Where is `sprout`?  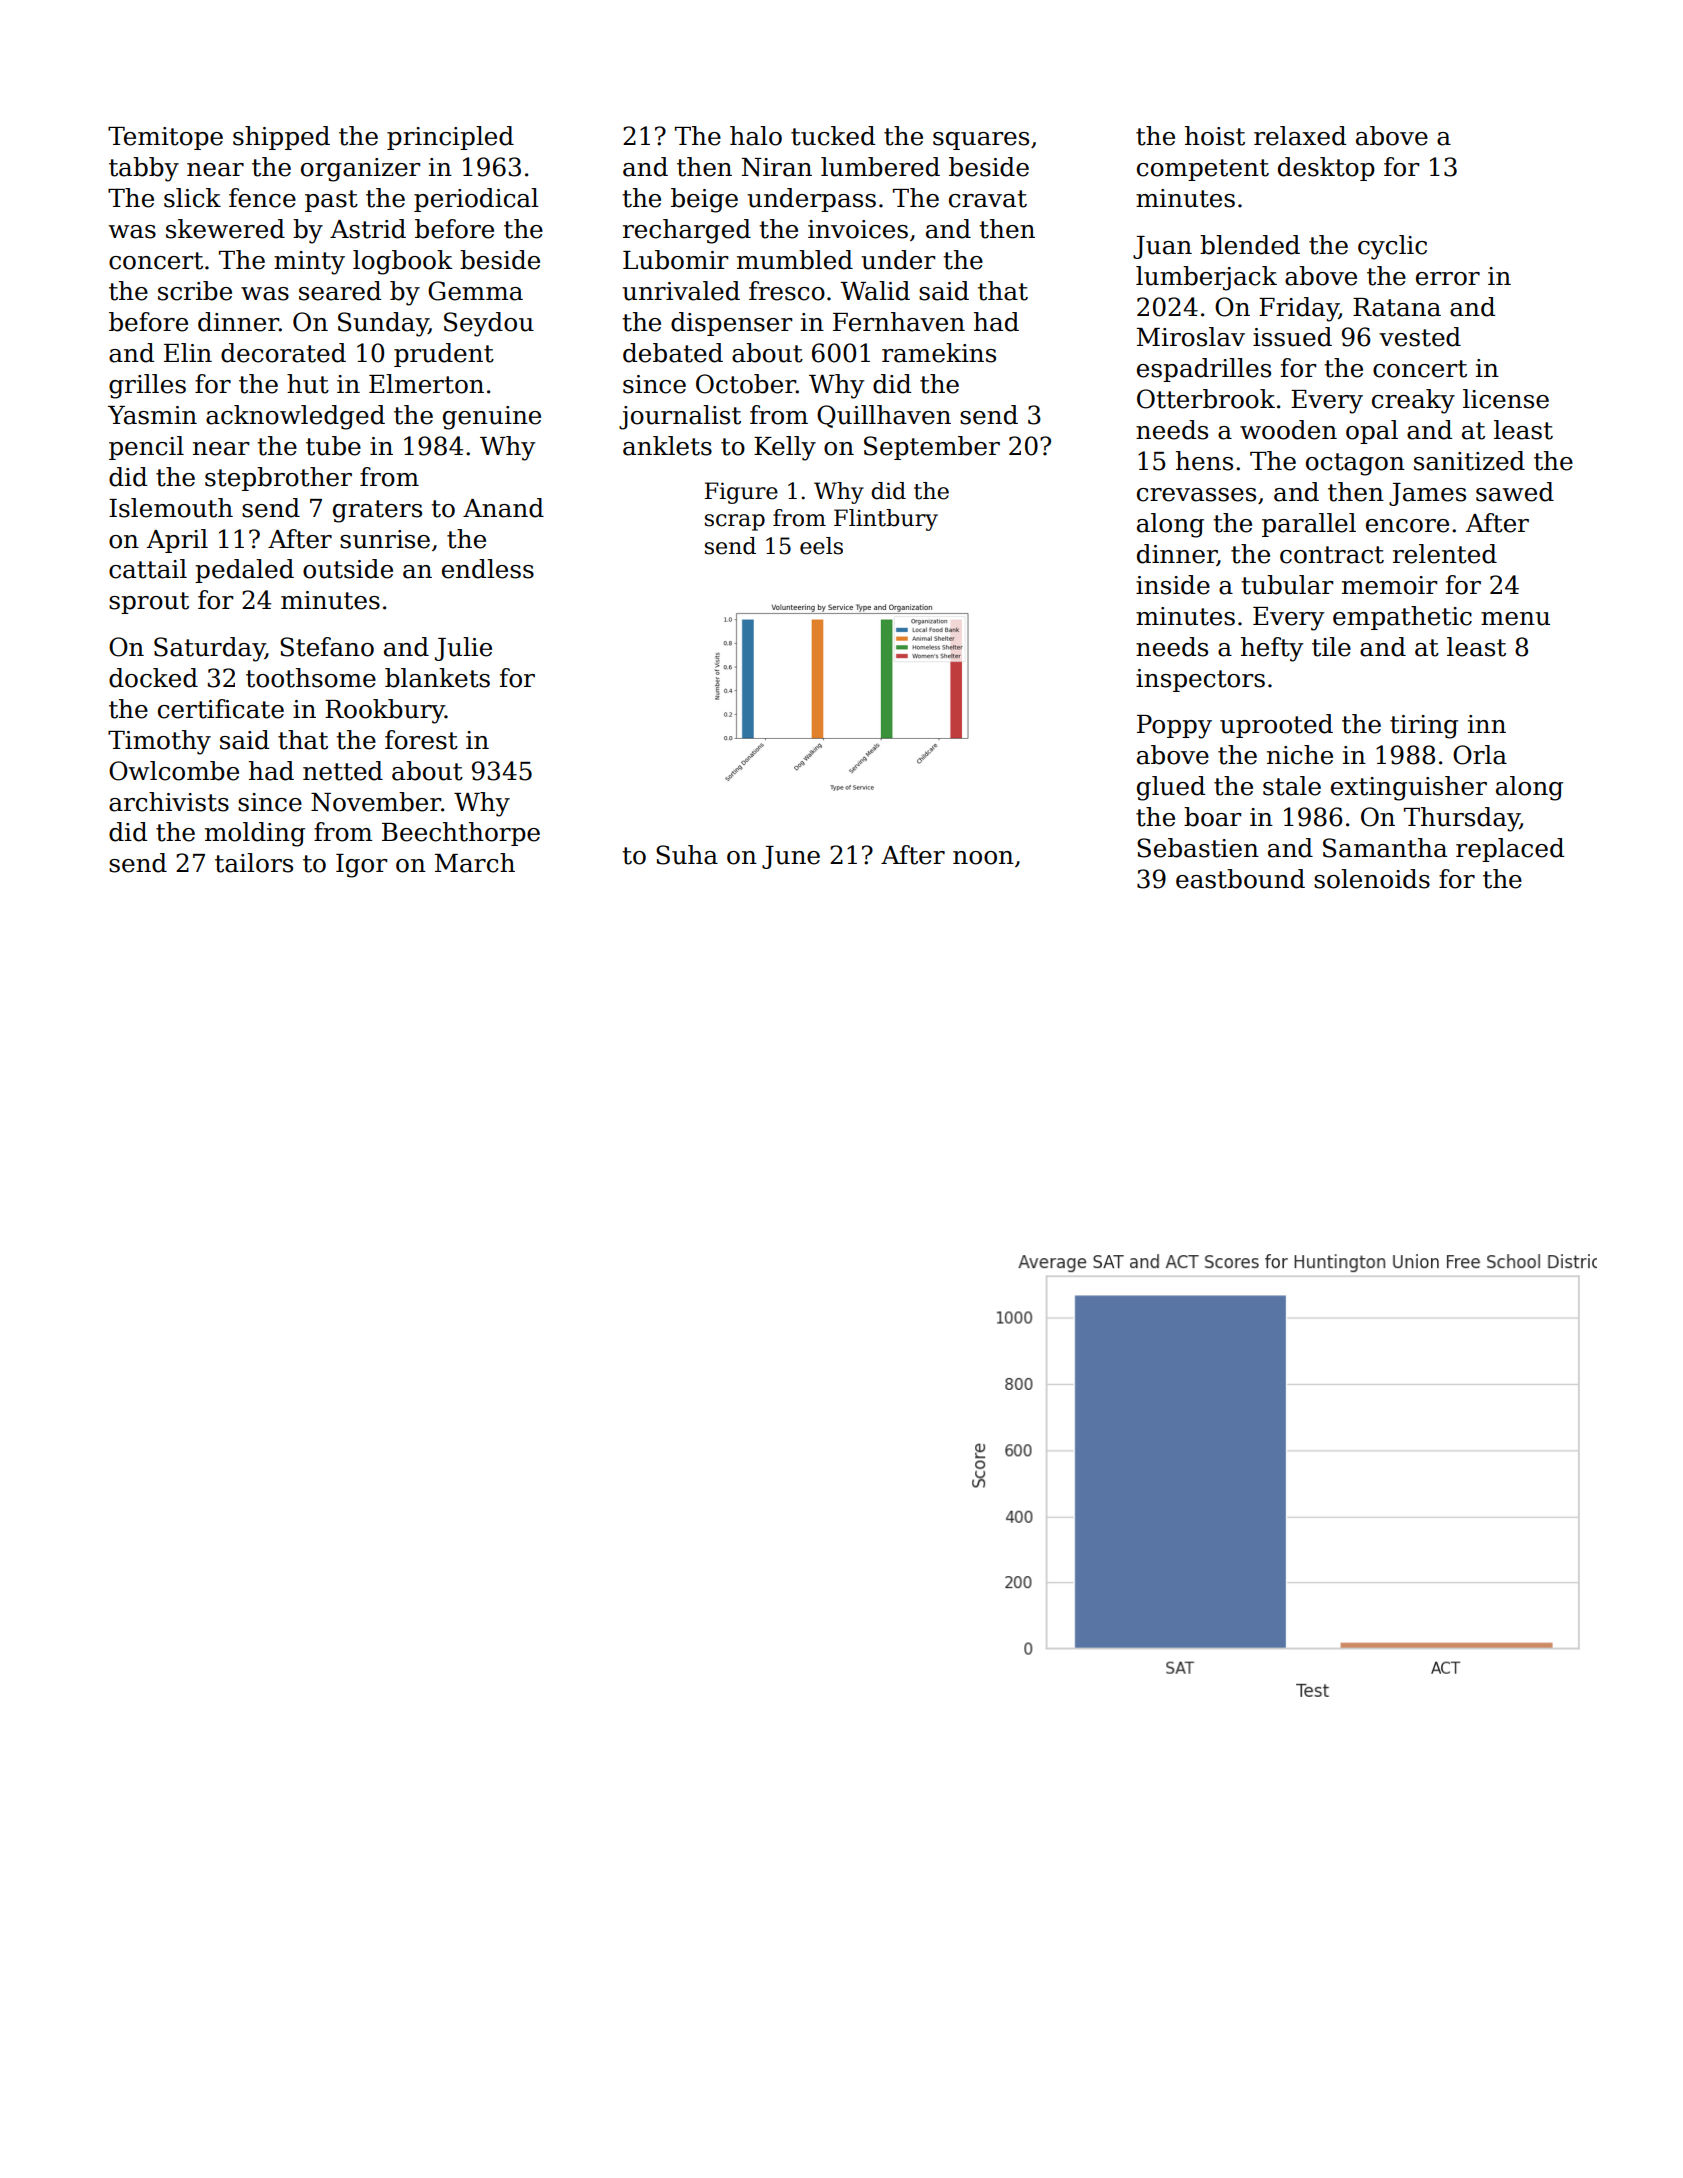 sprout is located at coordinates (149, 603).
